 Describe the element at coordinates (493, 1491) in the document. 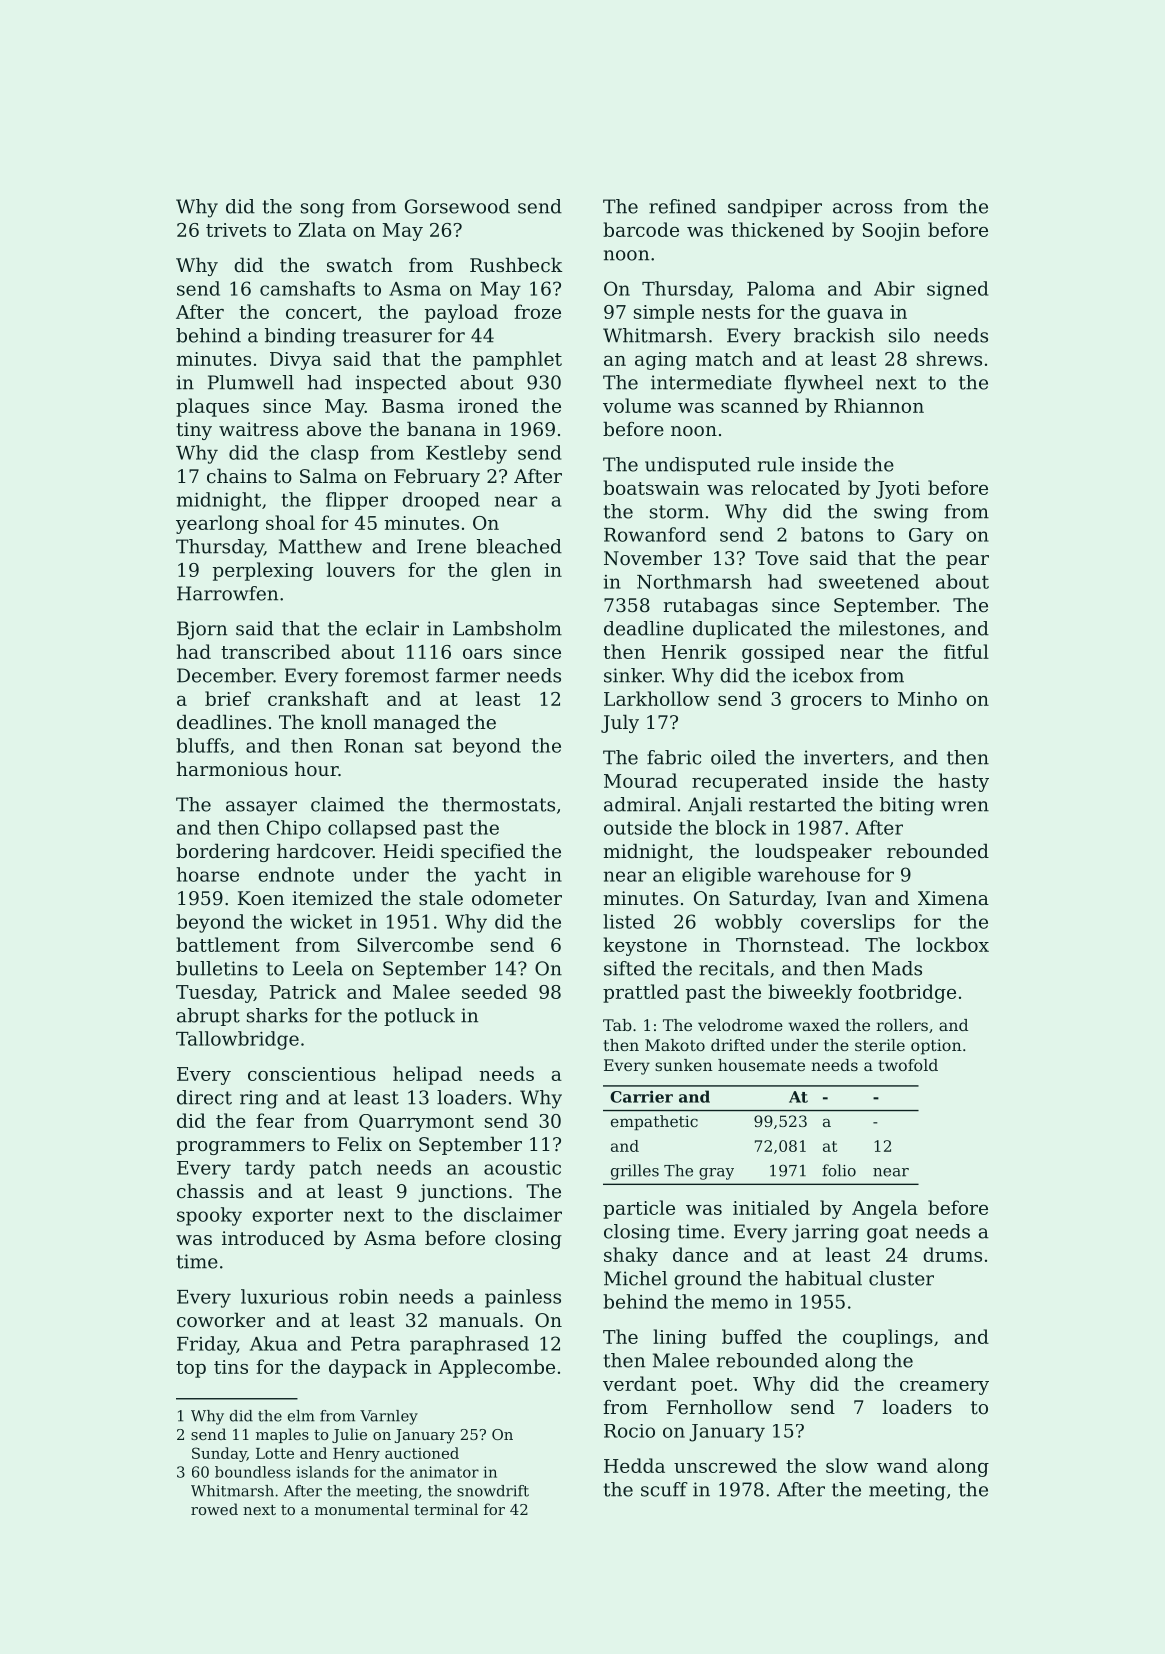

I see `snowdrift` at that location.
